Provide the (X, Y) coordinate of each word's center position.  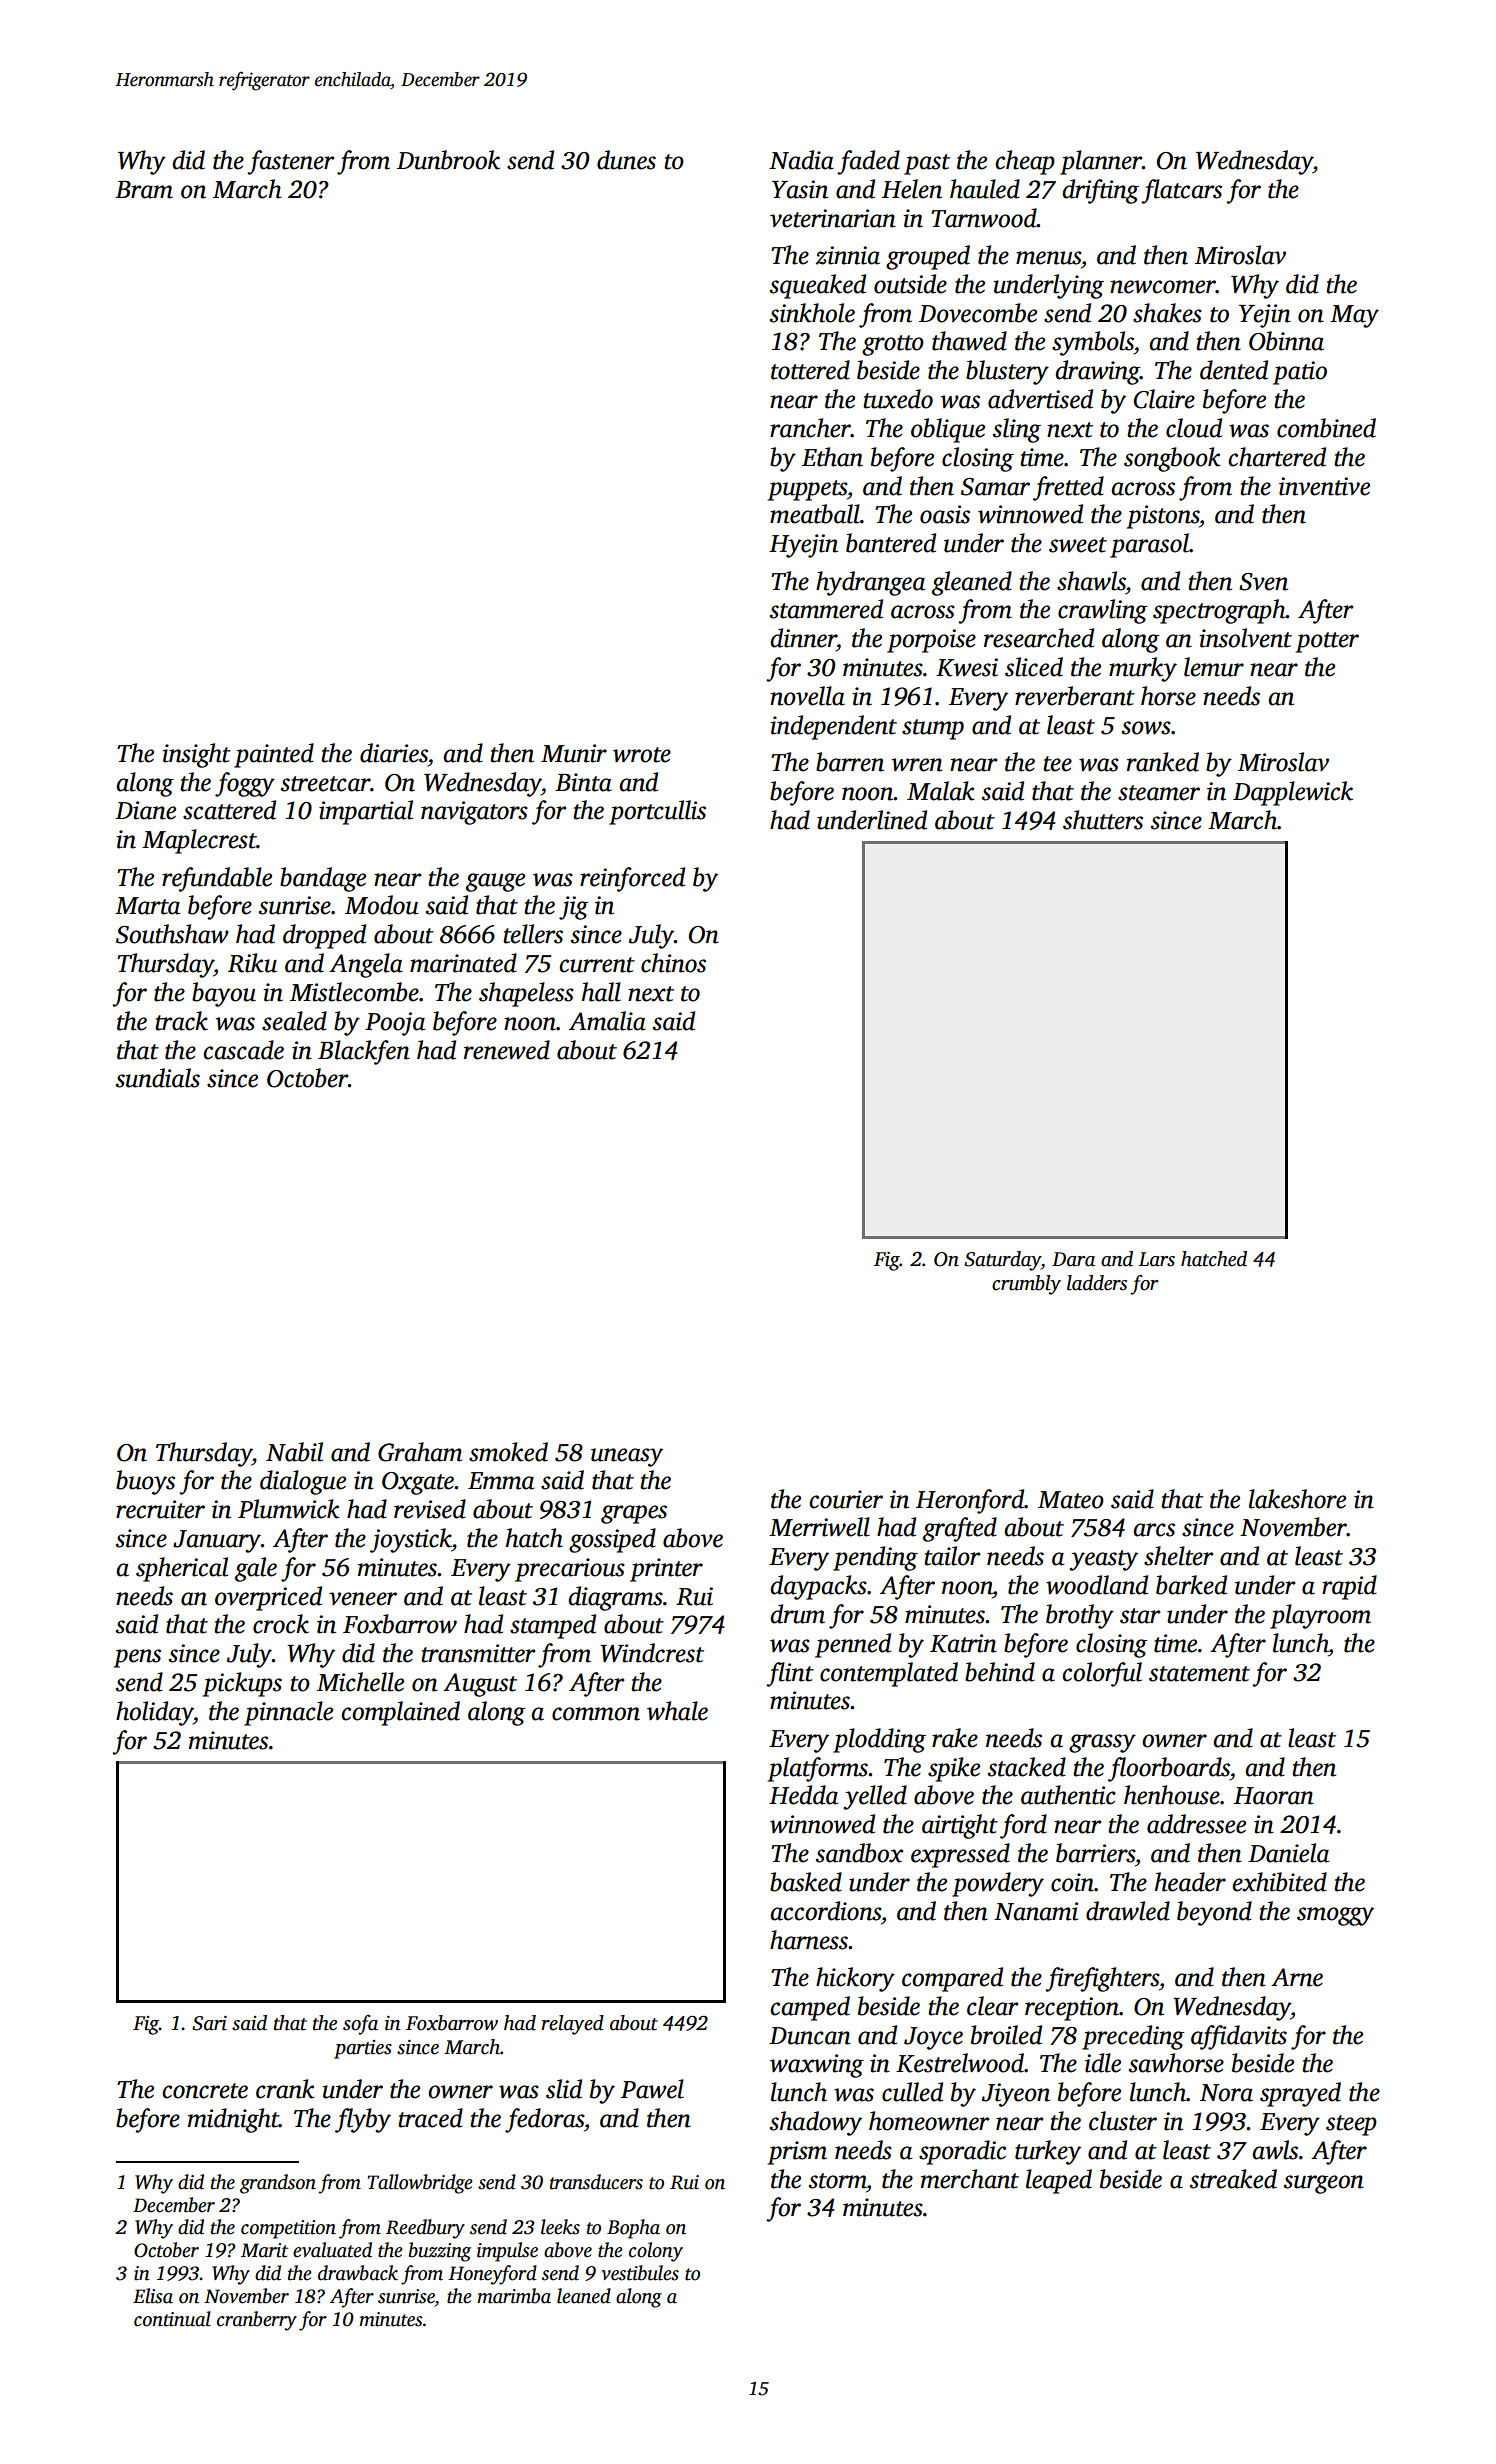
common (596, 1714)
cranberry (257, 2321)
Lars (1156, 1259)
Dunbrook (448, 160)
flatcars (1181, 191)
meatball (815, 514)
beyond (1214, 1913)
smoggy (1335, 1916)
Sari (209, 2023)
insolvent (1245, 638)
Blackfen (364, 1052)
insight (196, 755)
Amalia (607, 1021)
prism (797, 2153)
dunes (626, 160)
